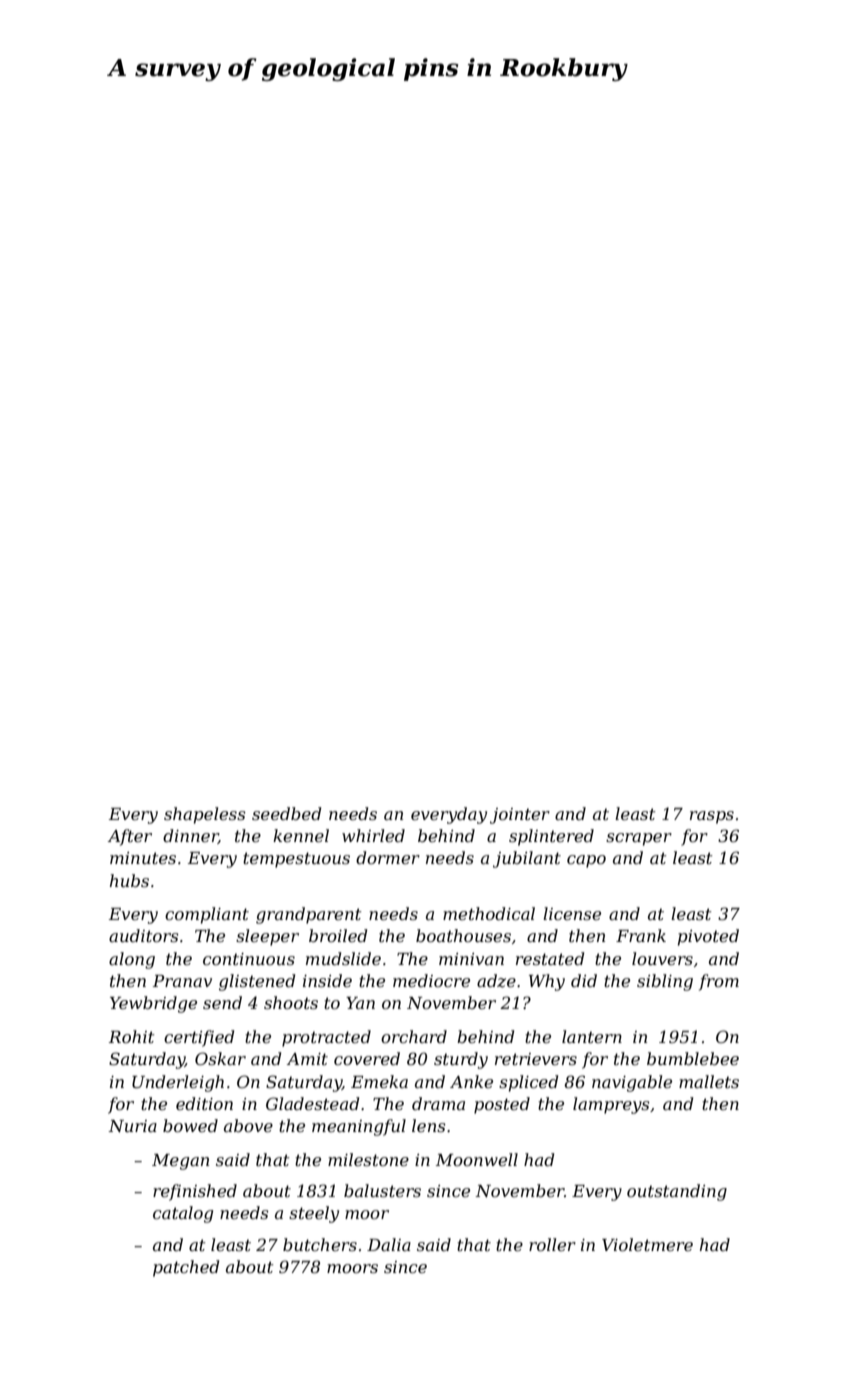 This page has height=1400, width=849. Describe the element at coordinates (429, 1125) in the page. I see `lens` at that location.
